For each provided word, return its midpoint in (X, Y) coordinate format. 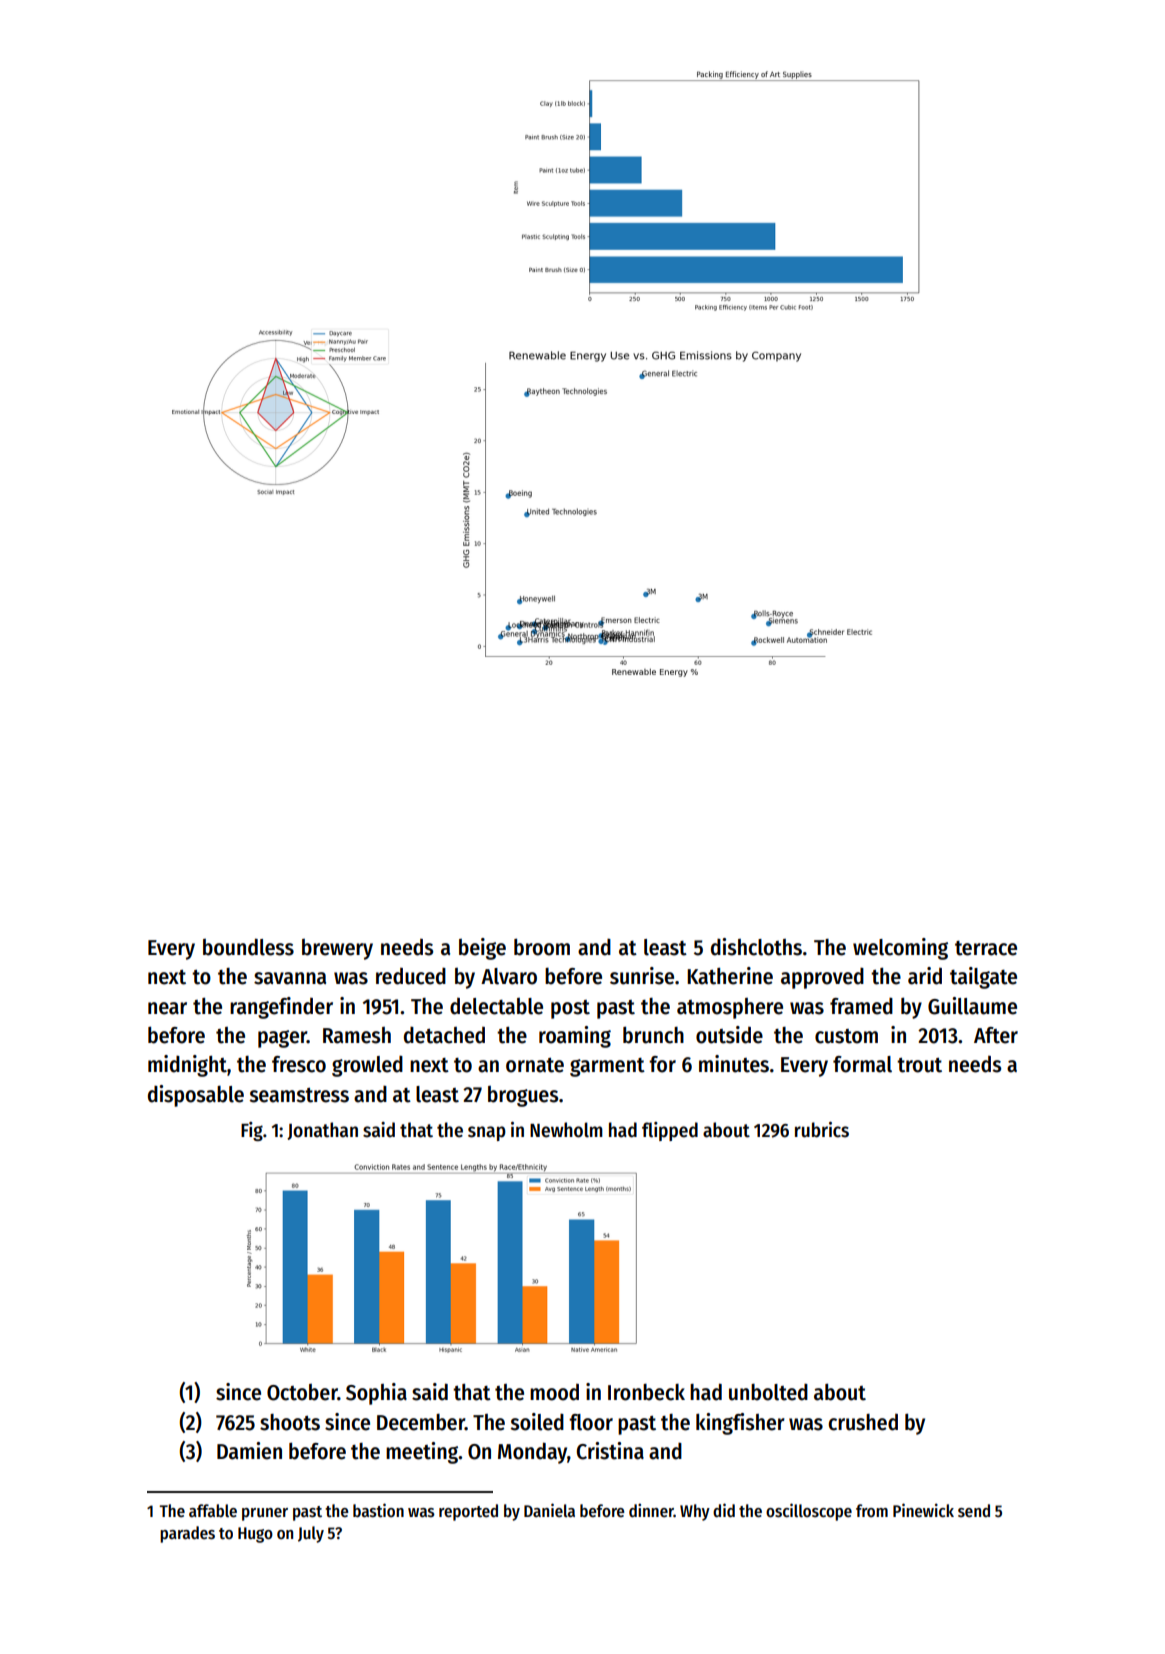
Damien (249, 1451)
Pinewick (923, 1510)
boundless (248, 947)
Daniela (549, 1510)
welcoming (900, 949)
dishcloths (756, 947)
